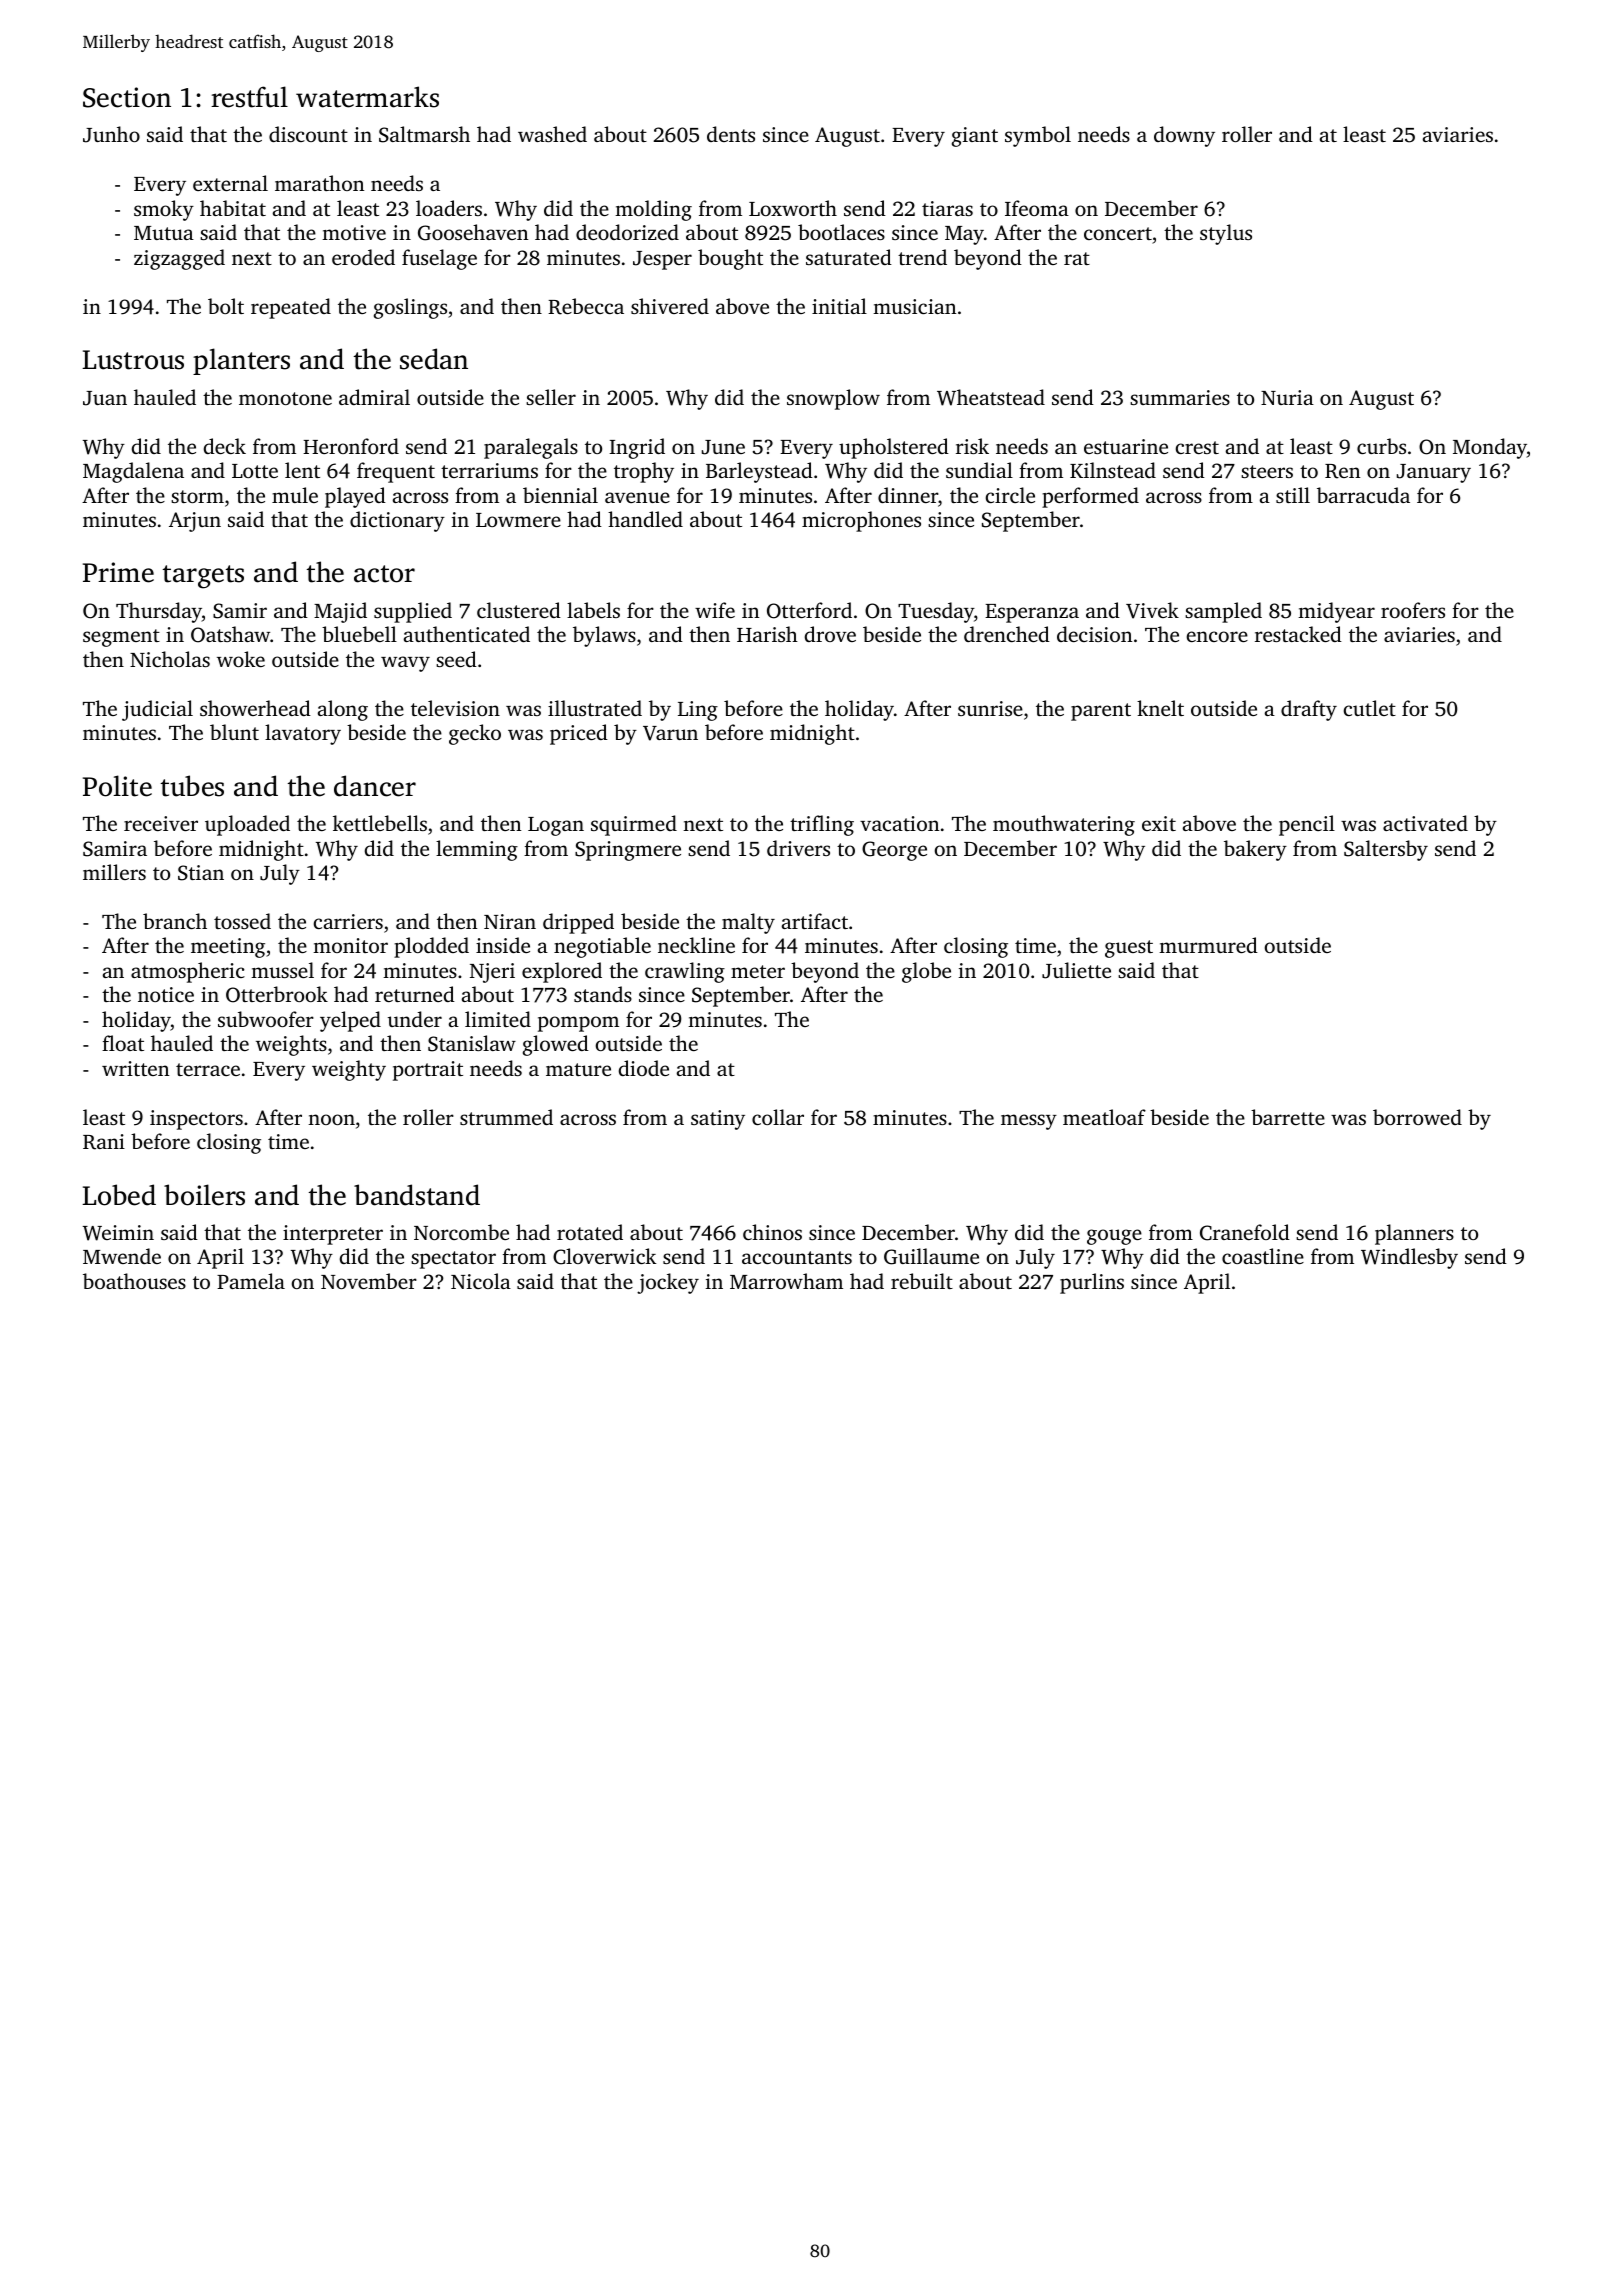  I want to click on dents, so click(731, 134).
